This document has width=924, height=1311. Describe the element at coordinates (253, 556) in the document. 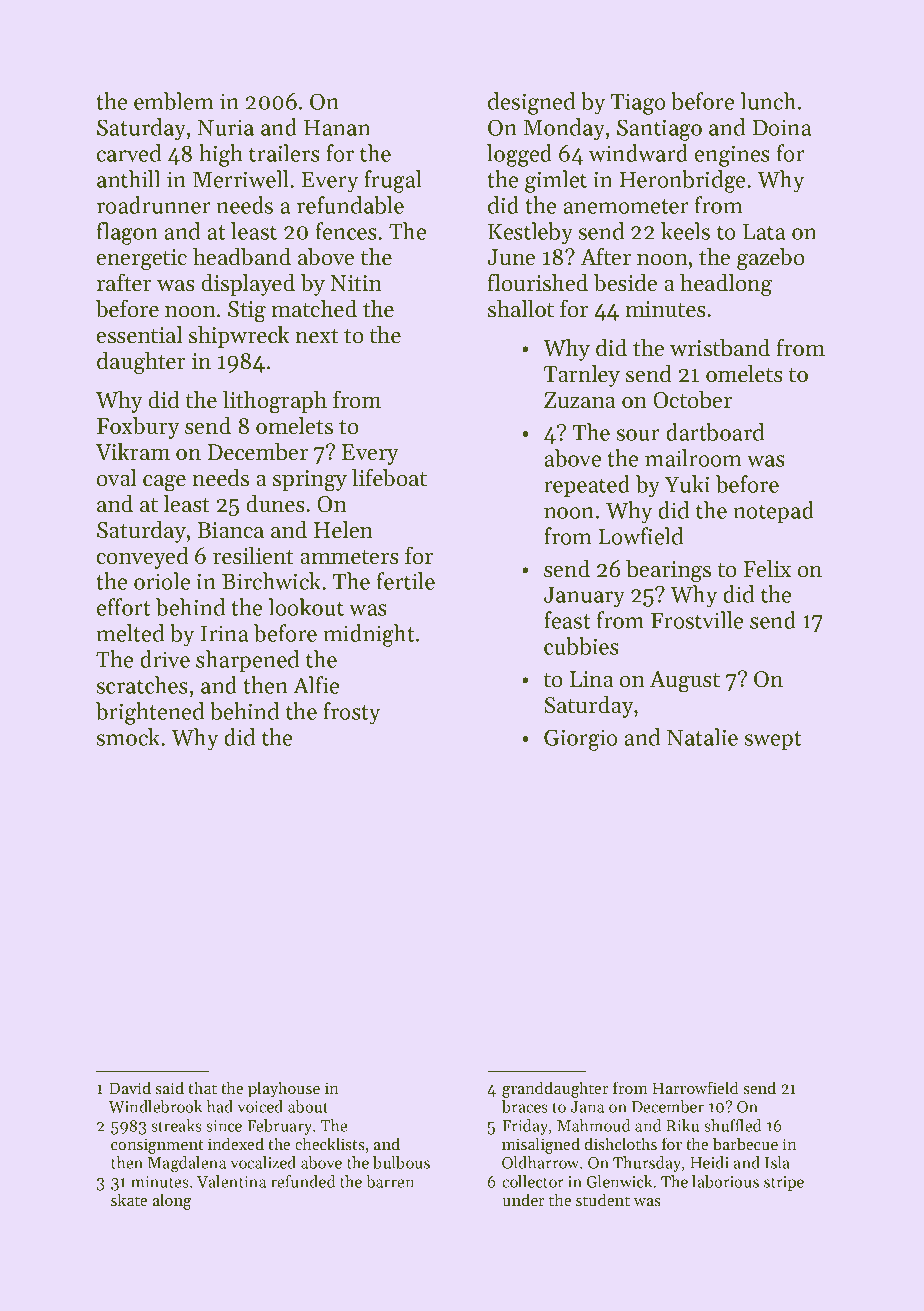

I see `resilient` at that location.
